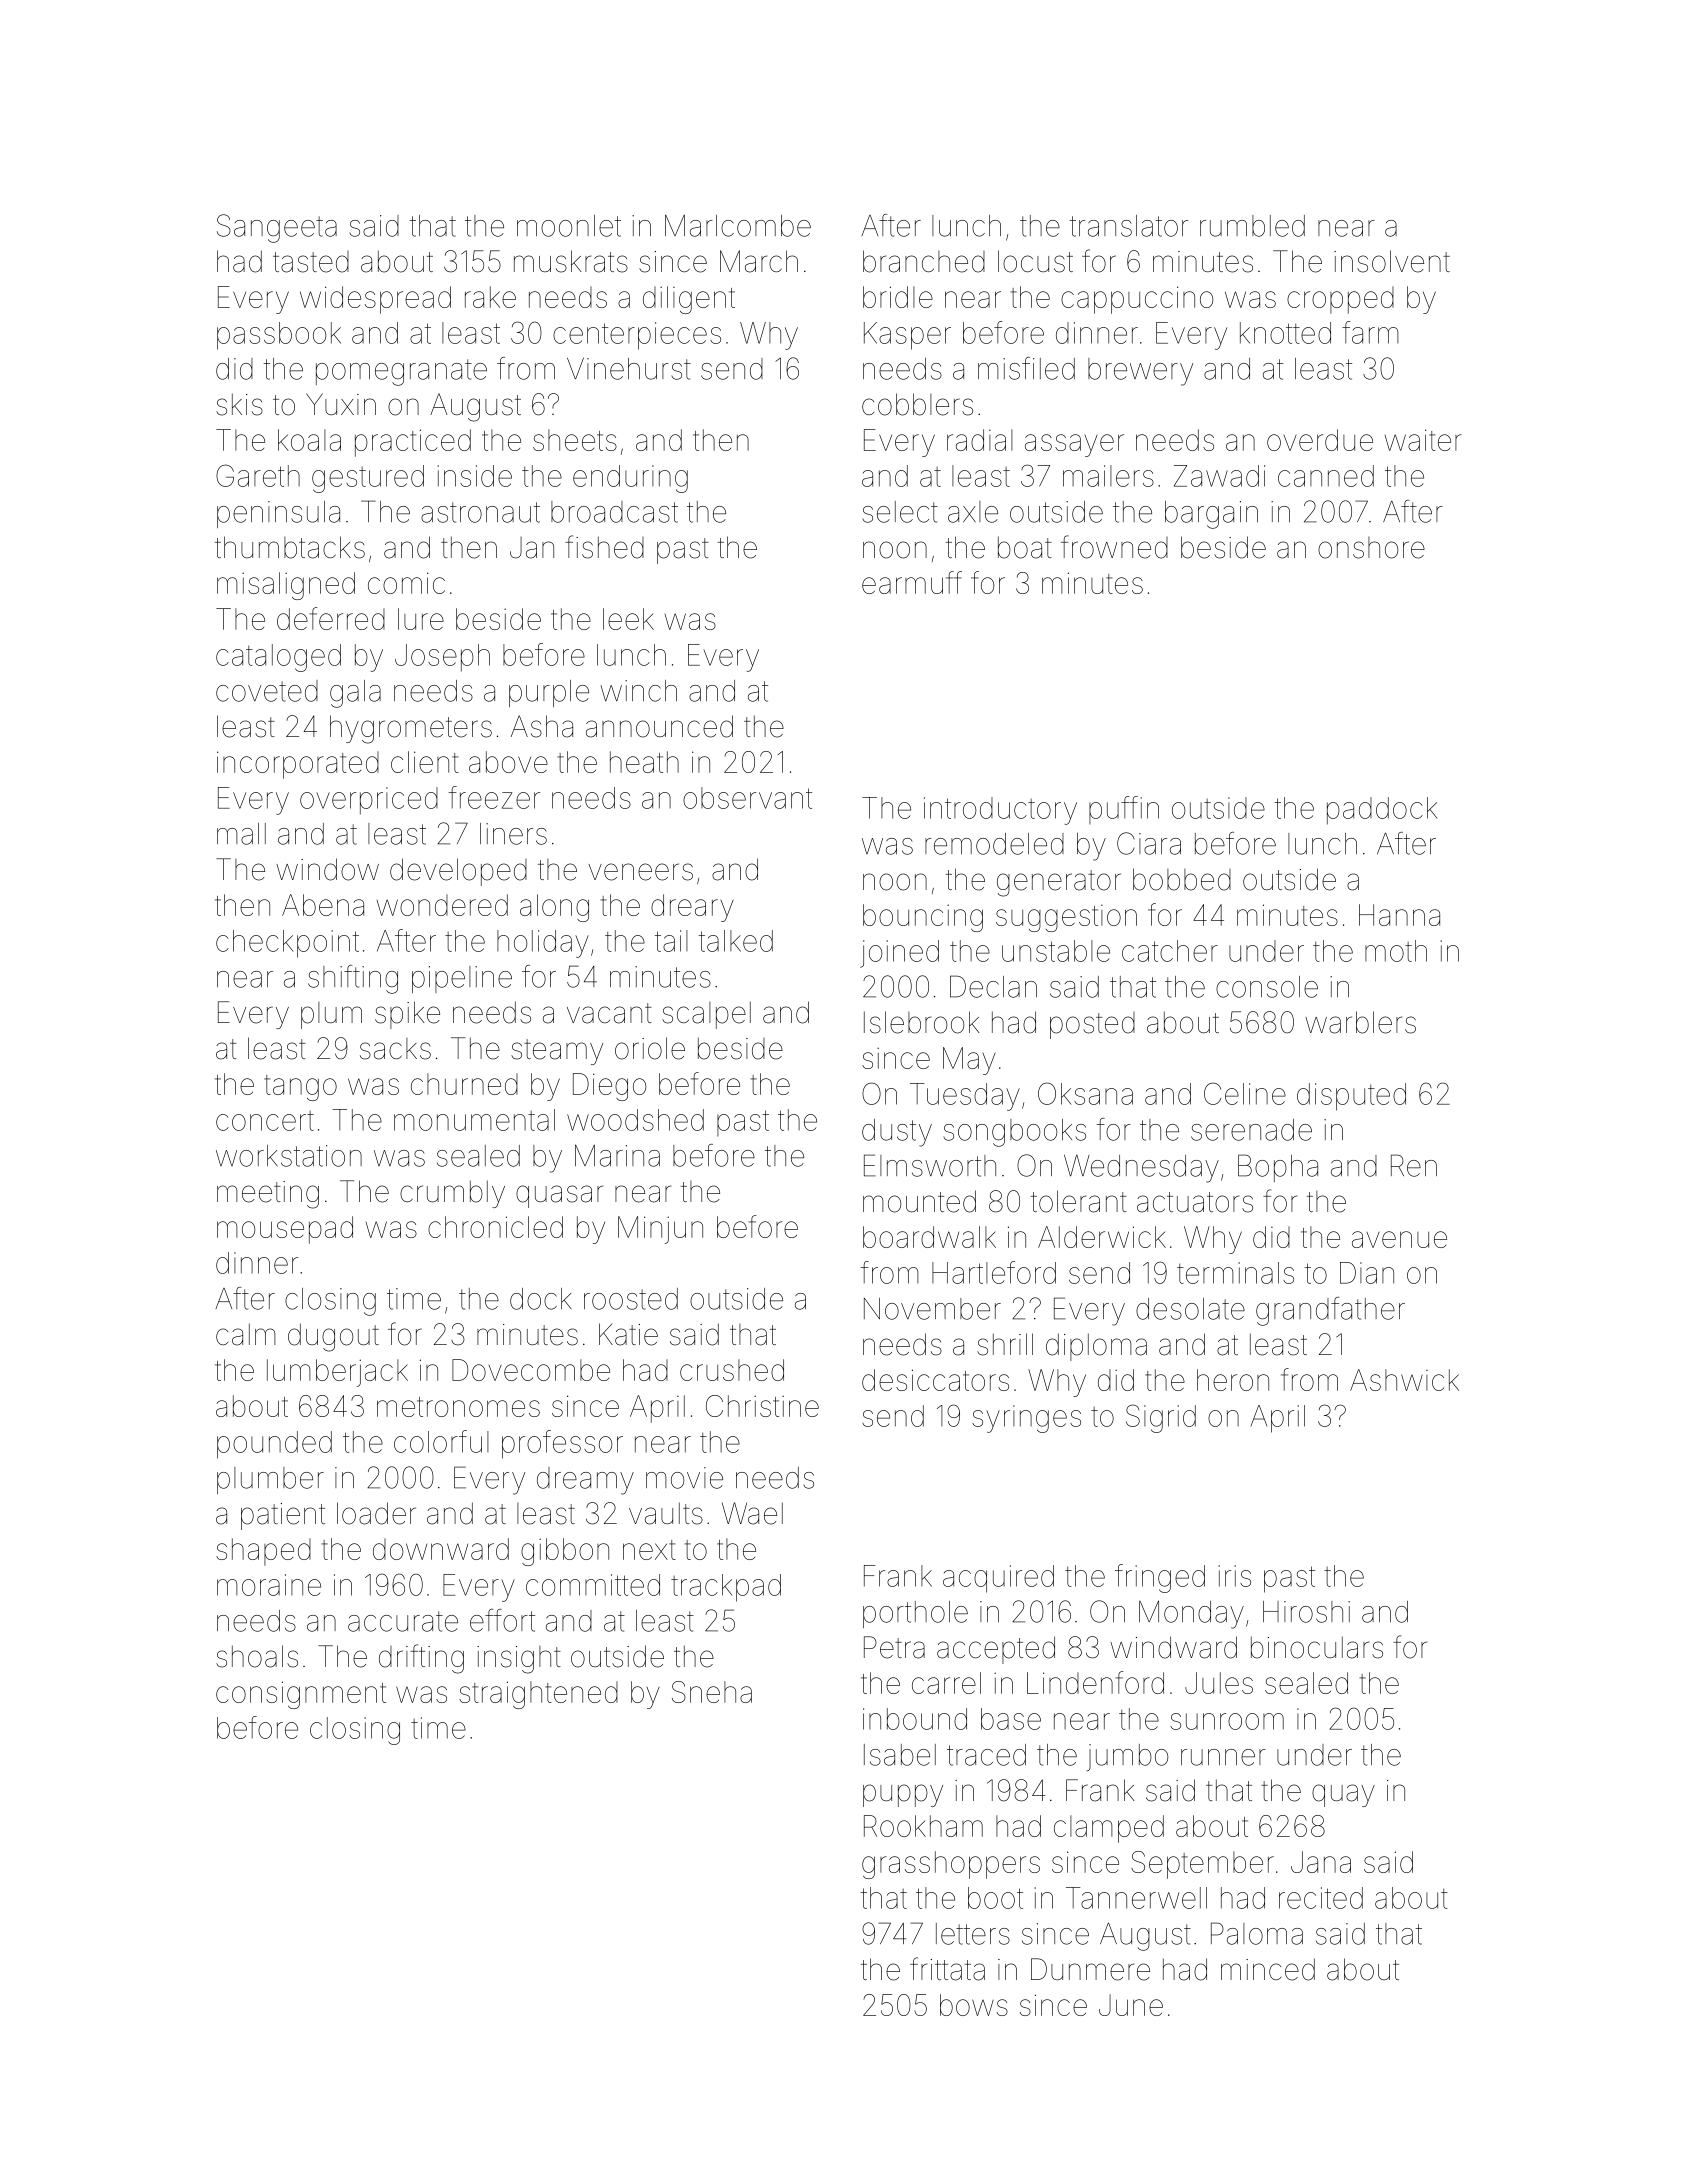 The image size is (1683, 2178). What do you see at coordinates (333, 1337) in the document?
I see `dugout` at bounding box center [333, 1337].
